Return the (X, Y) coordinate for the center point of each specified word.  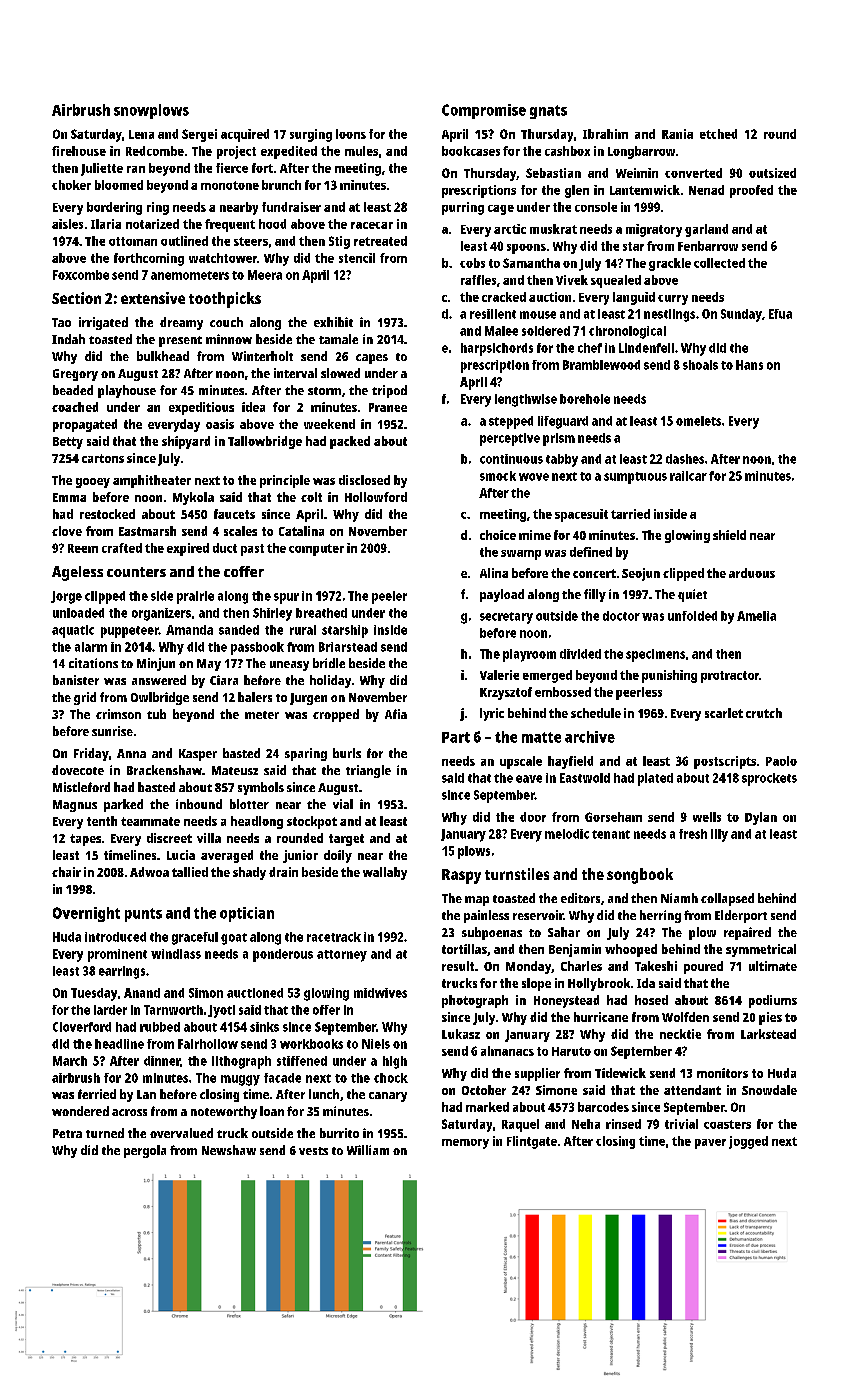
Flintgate (532, 1142)
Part (456, 737)
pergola (145, 1151)
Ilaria (106, 224)
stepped (511, 422)
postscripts (725, 762)
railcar (688, 476)
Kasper (198, 755)
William (368, 1150)
